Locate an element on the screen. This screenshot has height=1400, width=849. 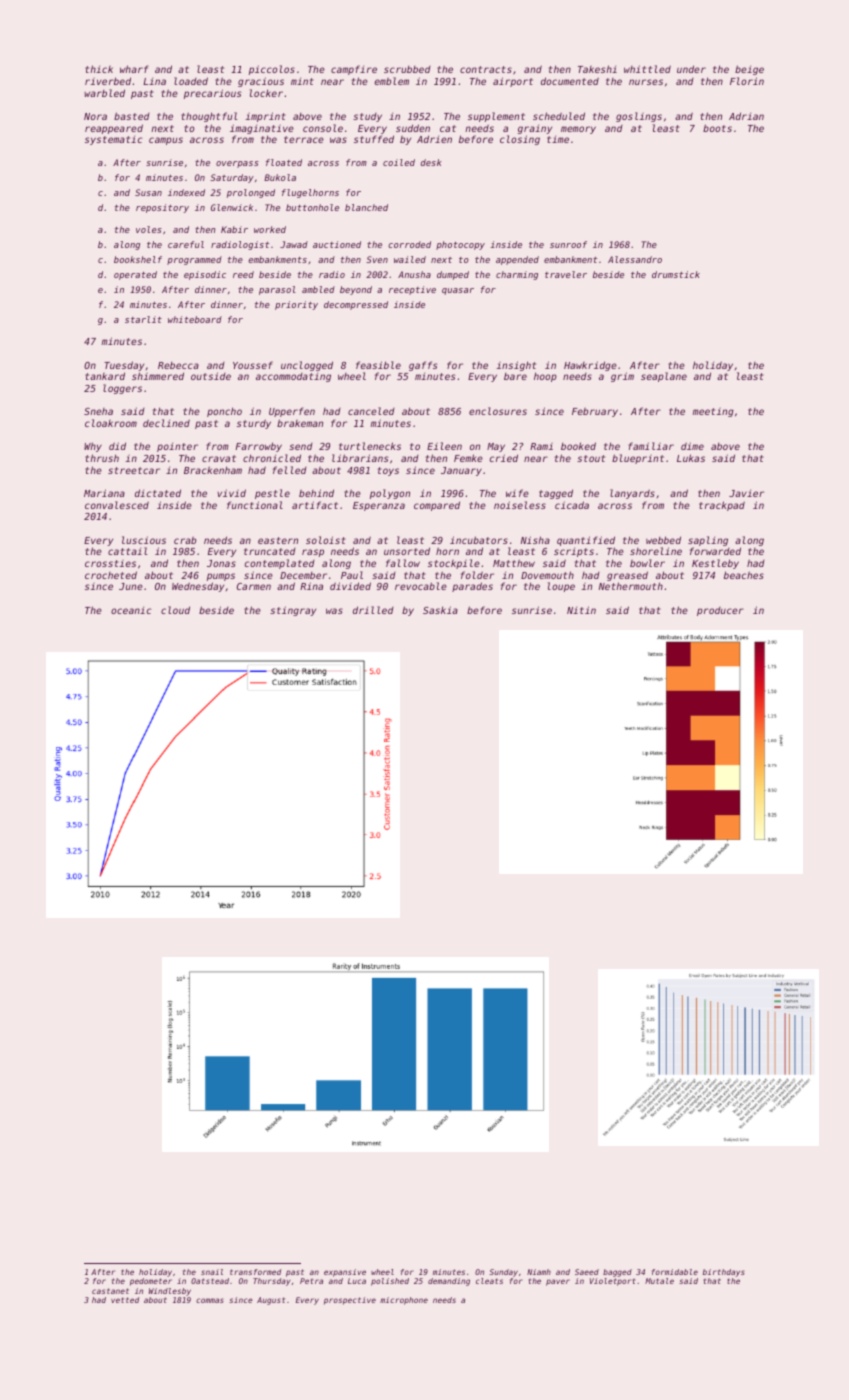
Rami is located at coordinates (541, 446).
